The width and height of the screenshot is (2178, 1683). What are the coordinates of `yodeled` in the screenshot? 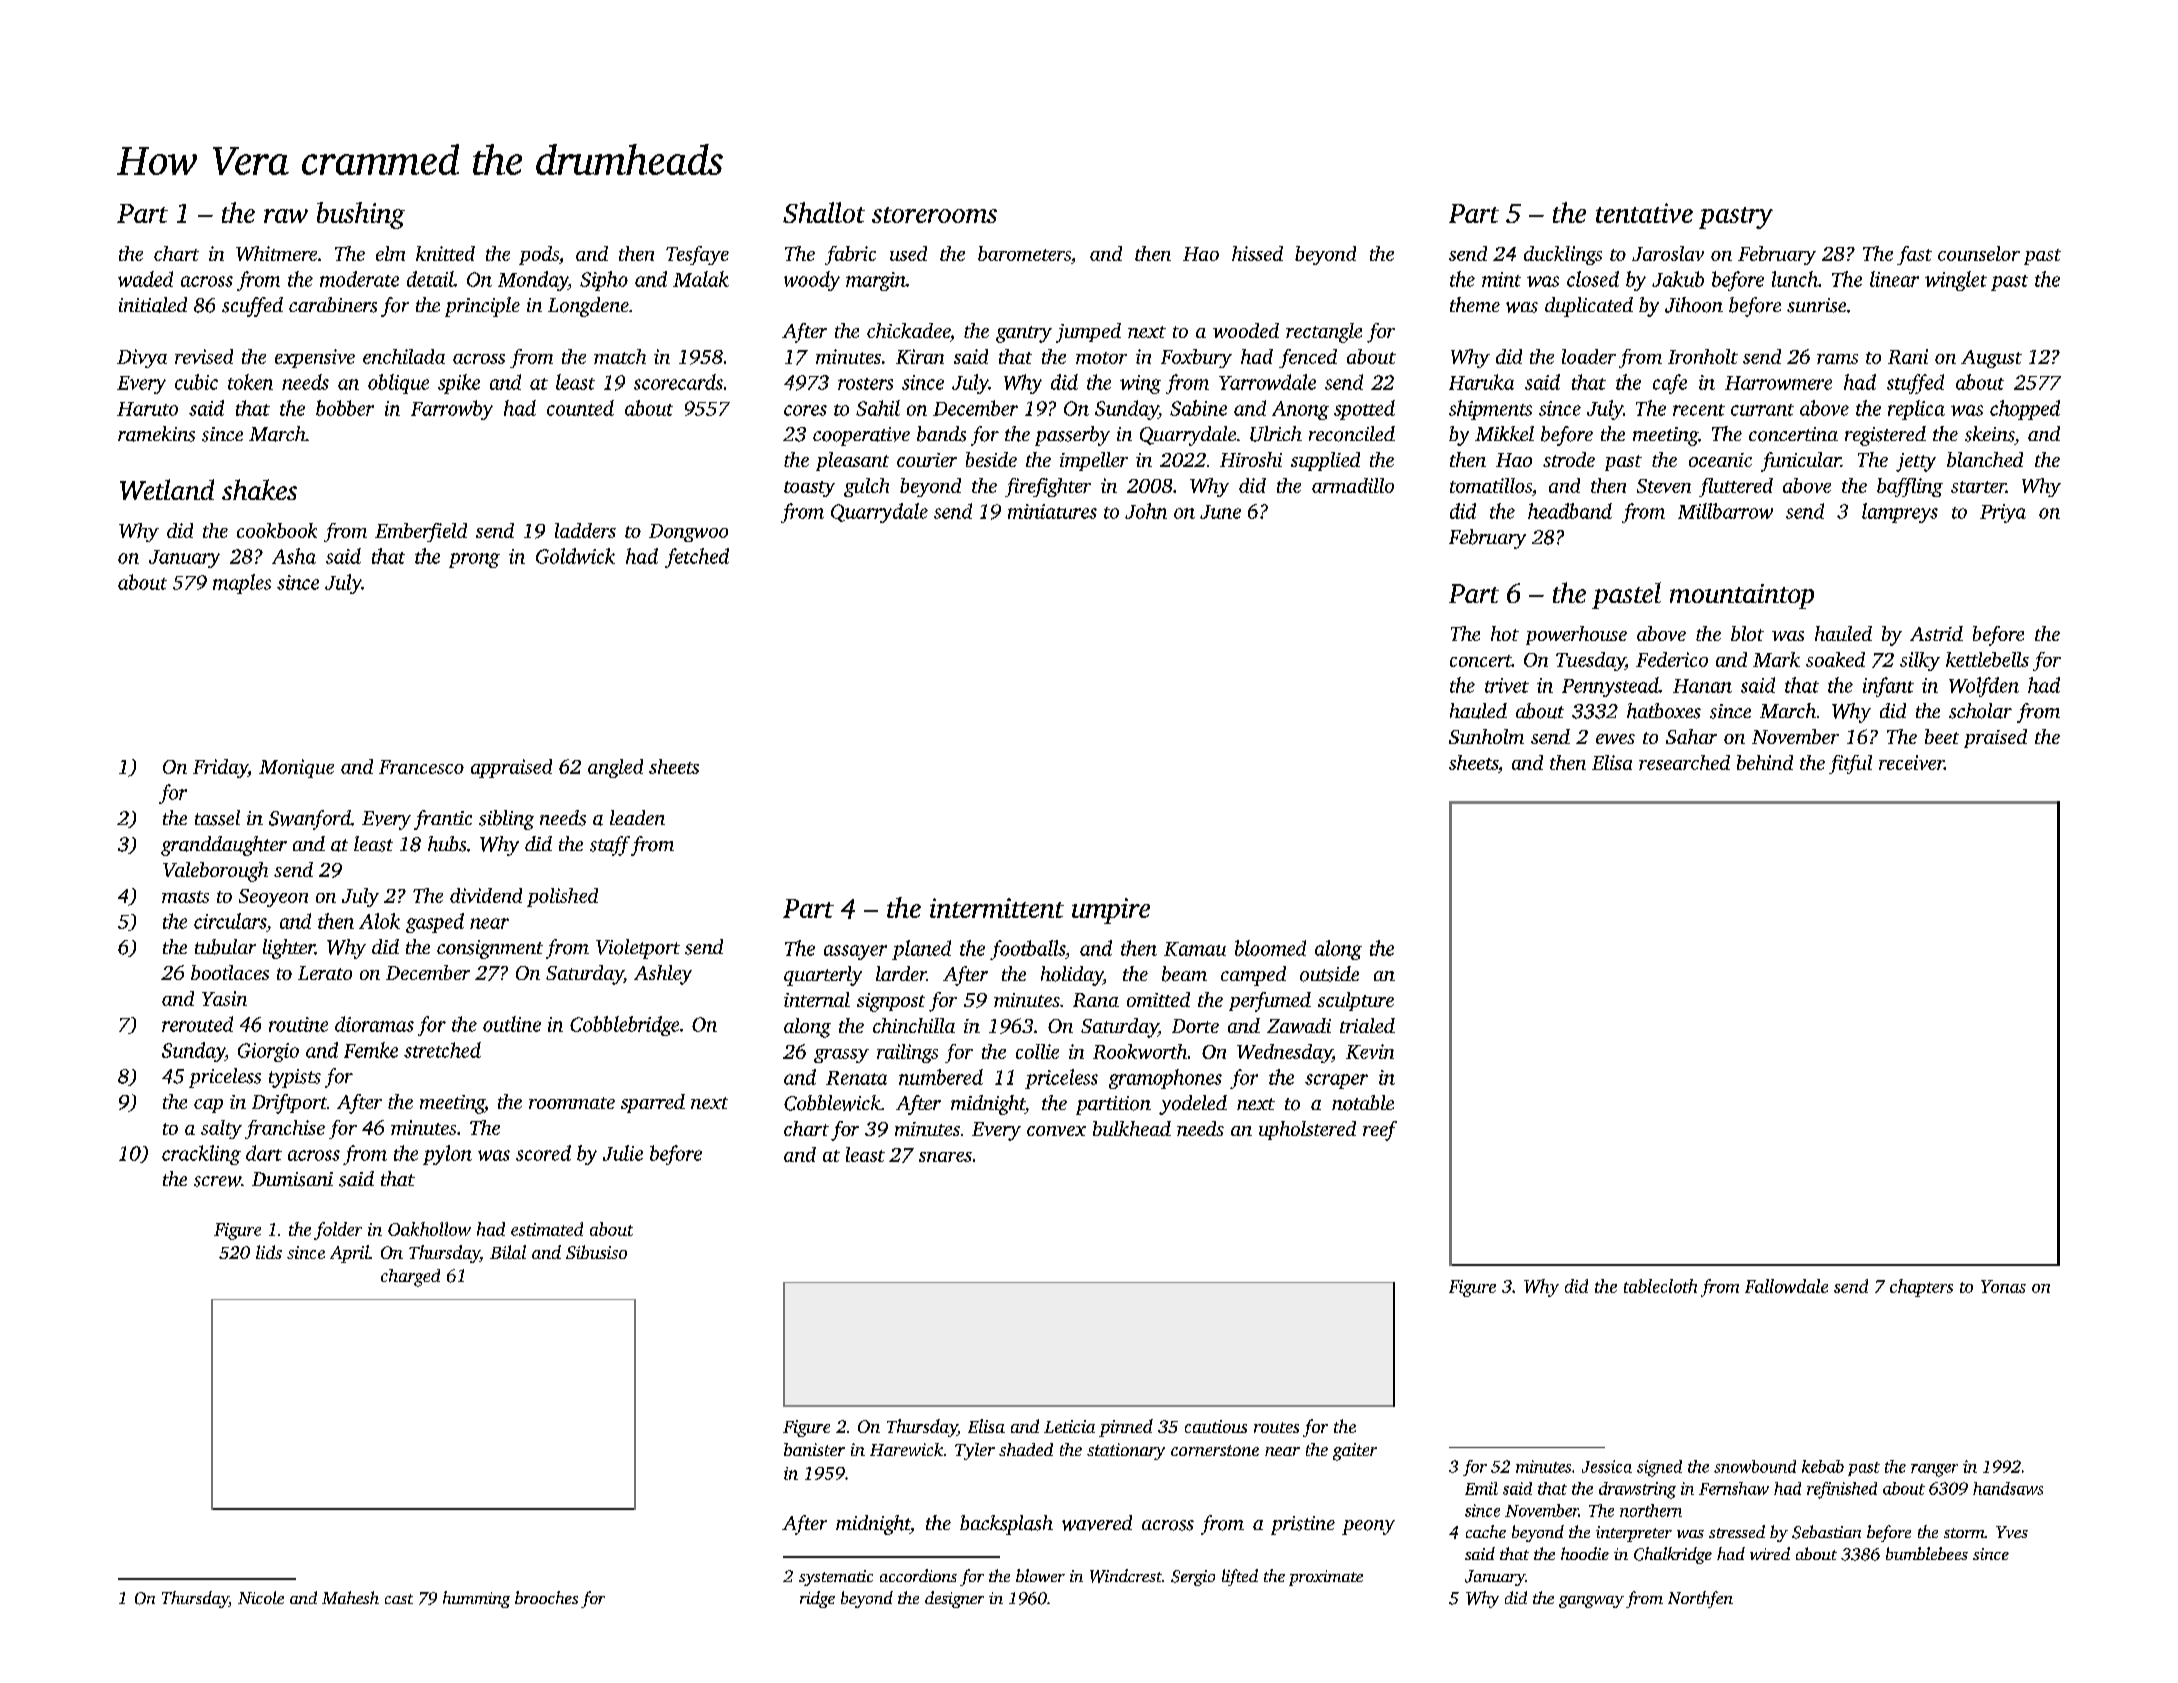 It's located at (1193, 1105).
